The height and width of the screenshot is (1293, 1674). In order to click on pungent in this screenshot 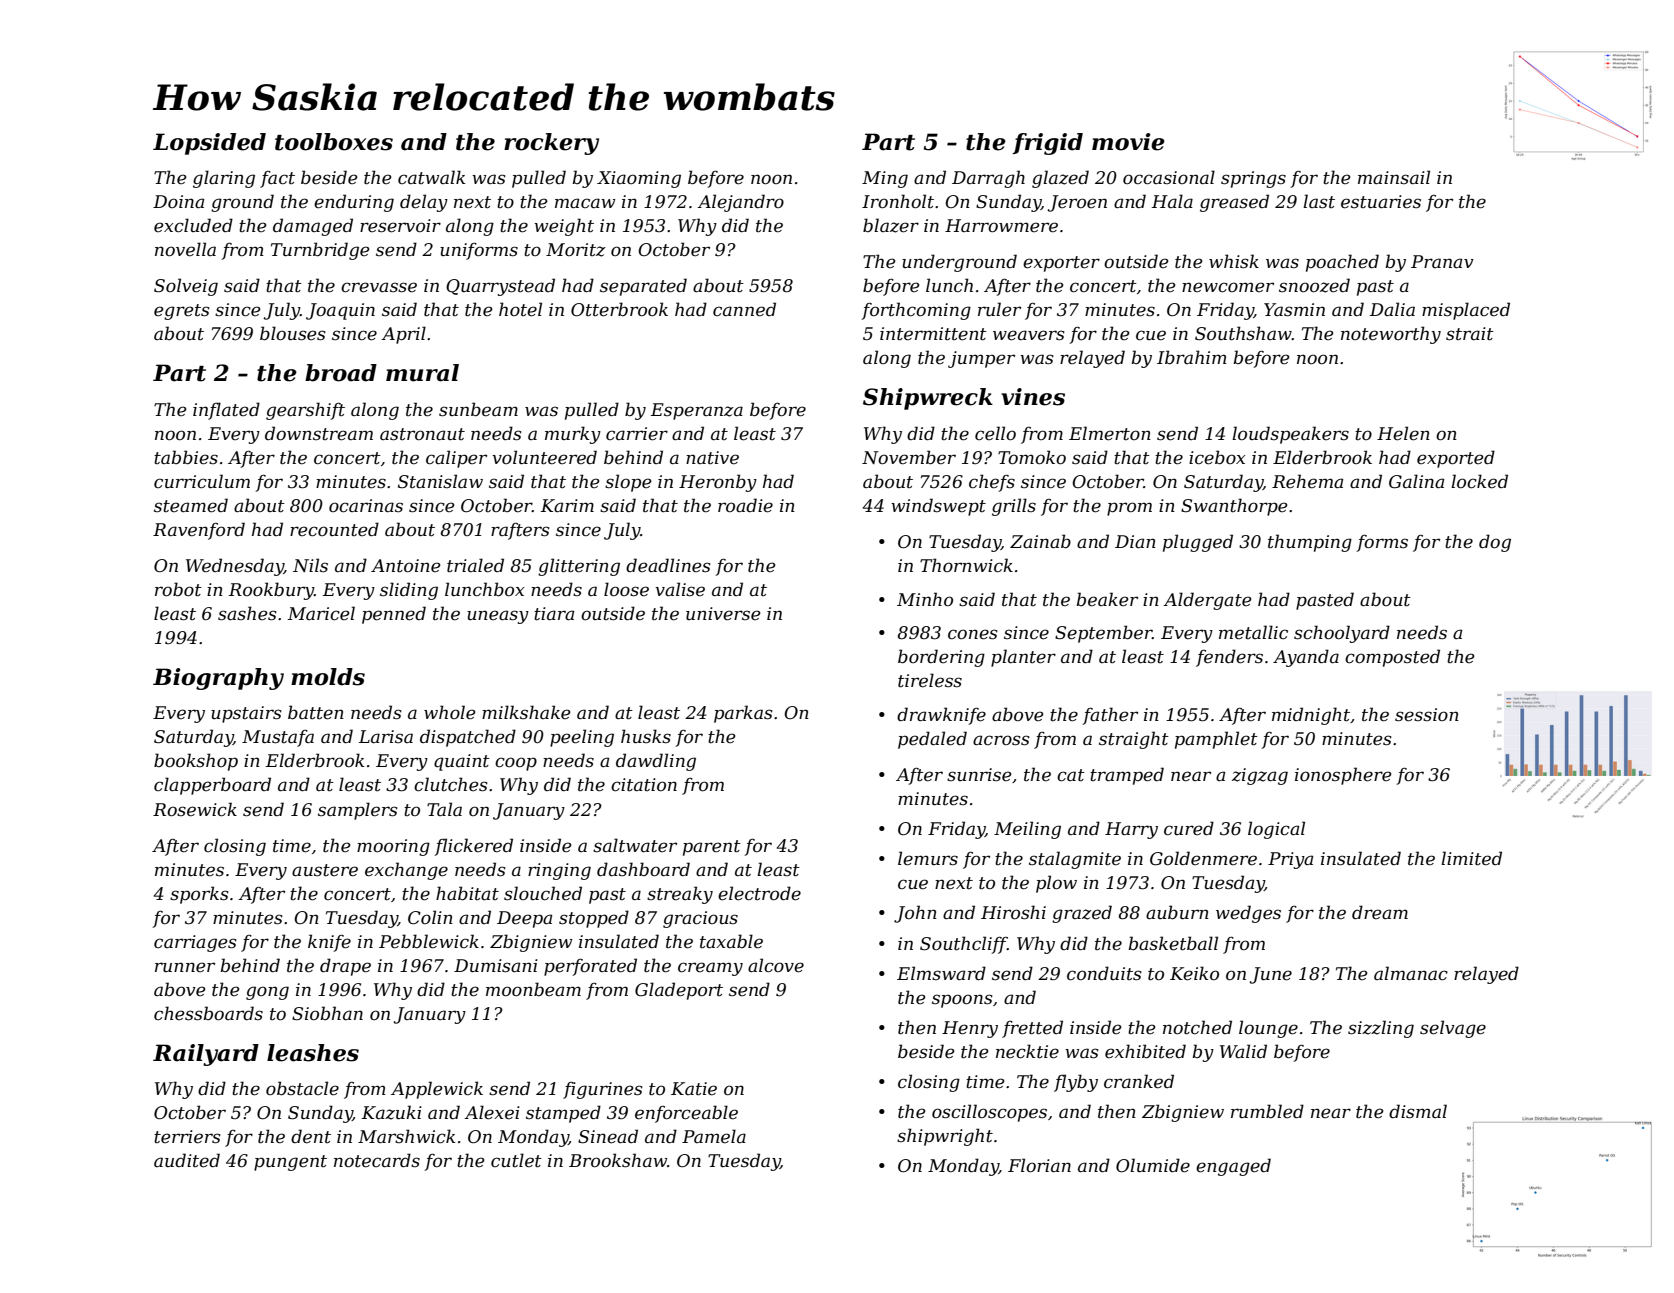, I will do `click(290, 1163)`.
